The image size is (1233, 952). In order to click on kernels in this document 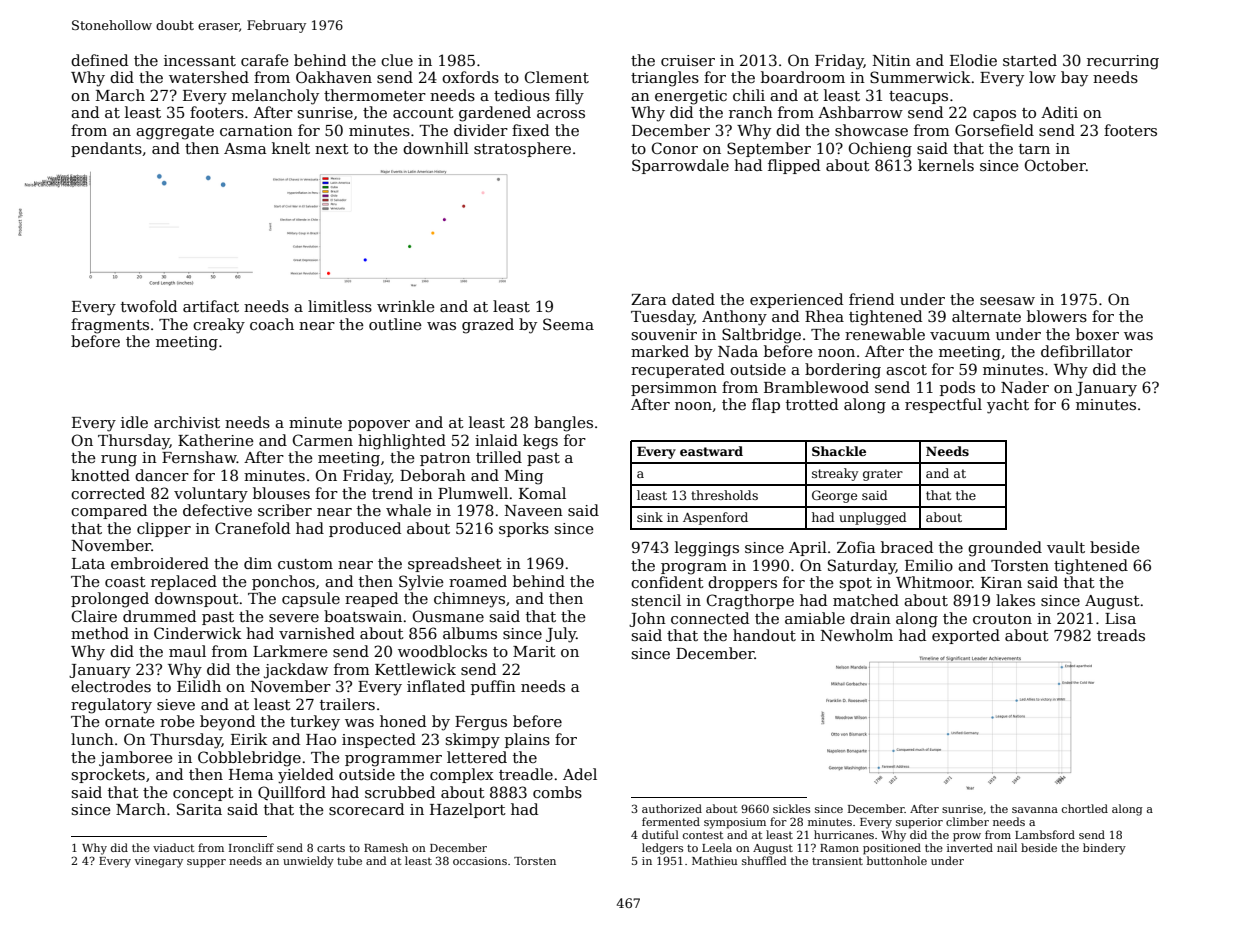, I will do `click(946, 165)`.
